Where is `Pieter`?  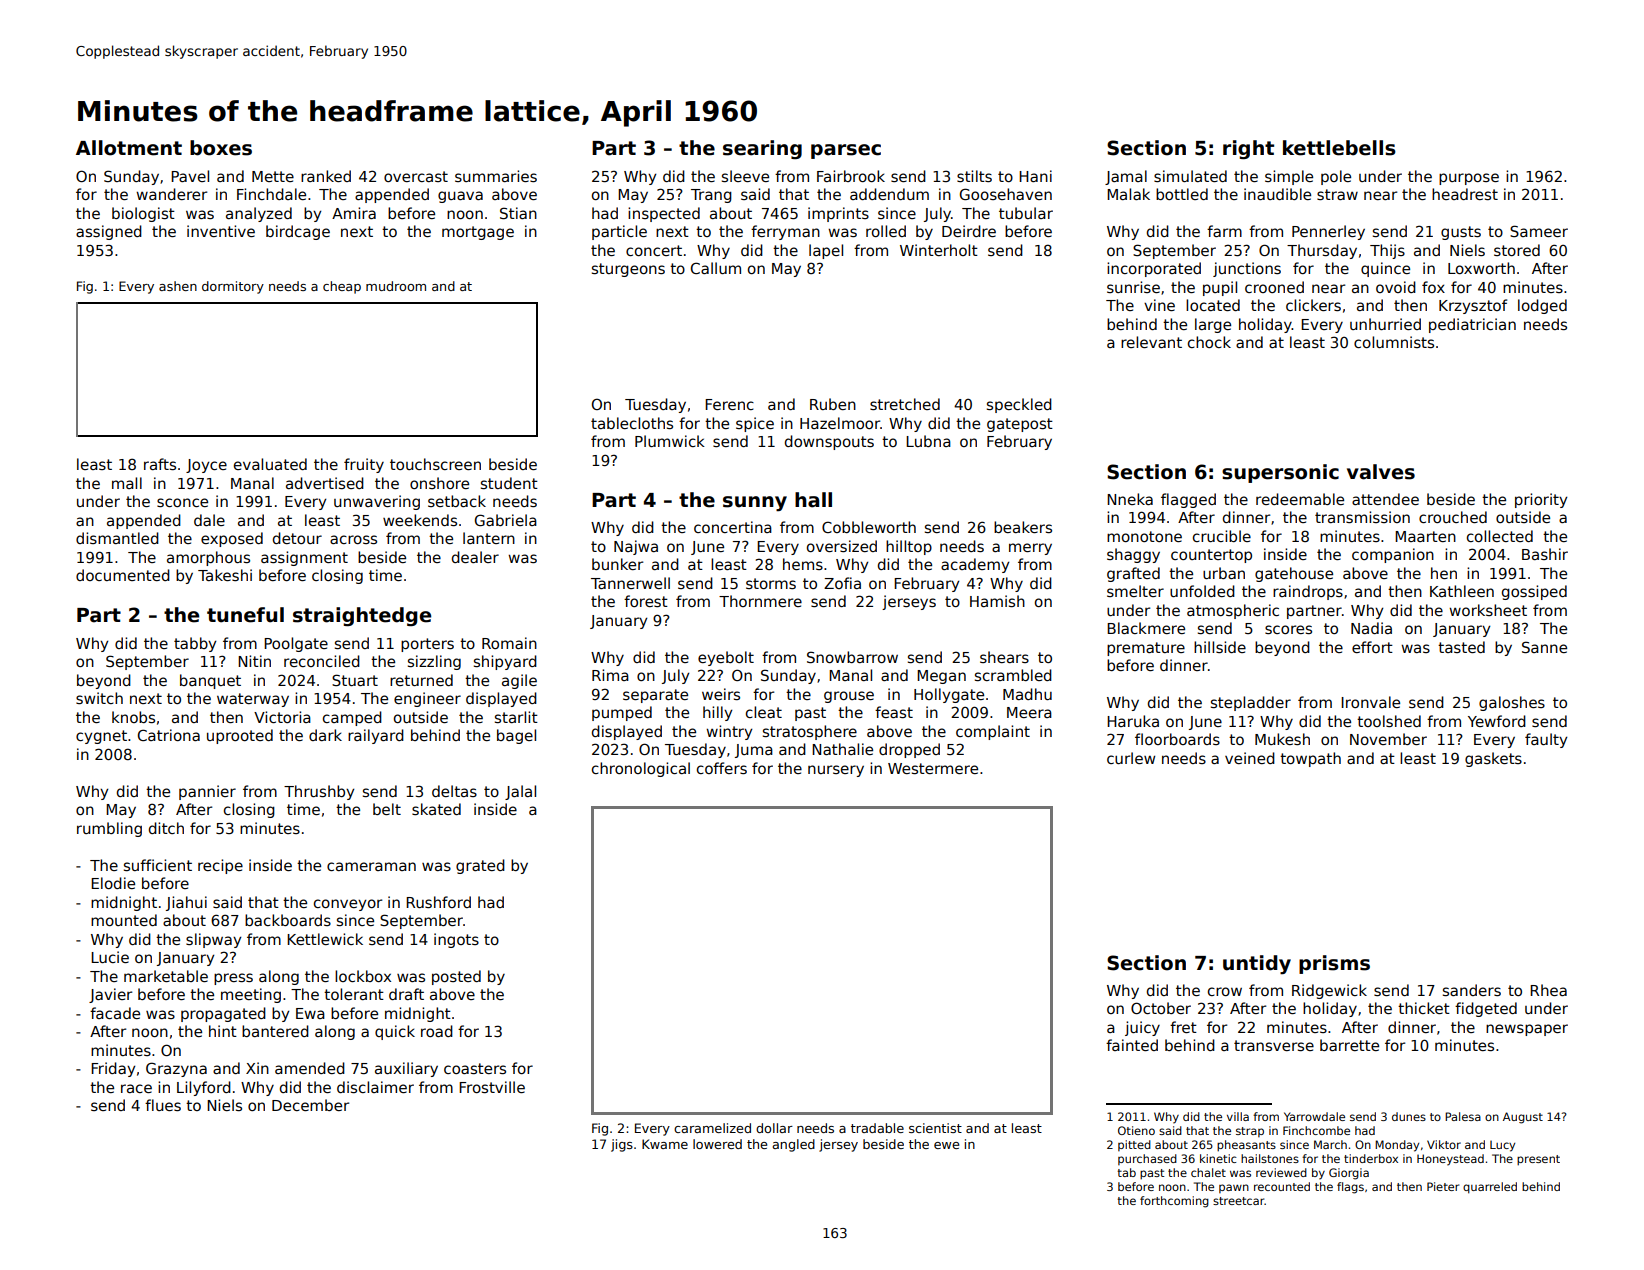 Pieter is located at coordinates (1443, 1186).
